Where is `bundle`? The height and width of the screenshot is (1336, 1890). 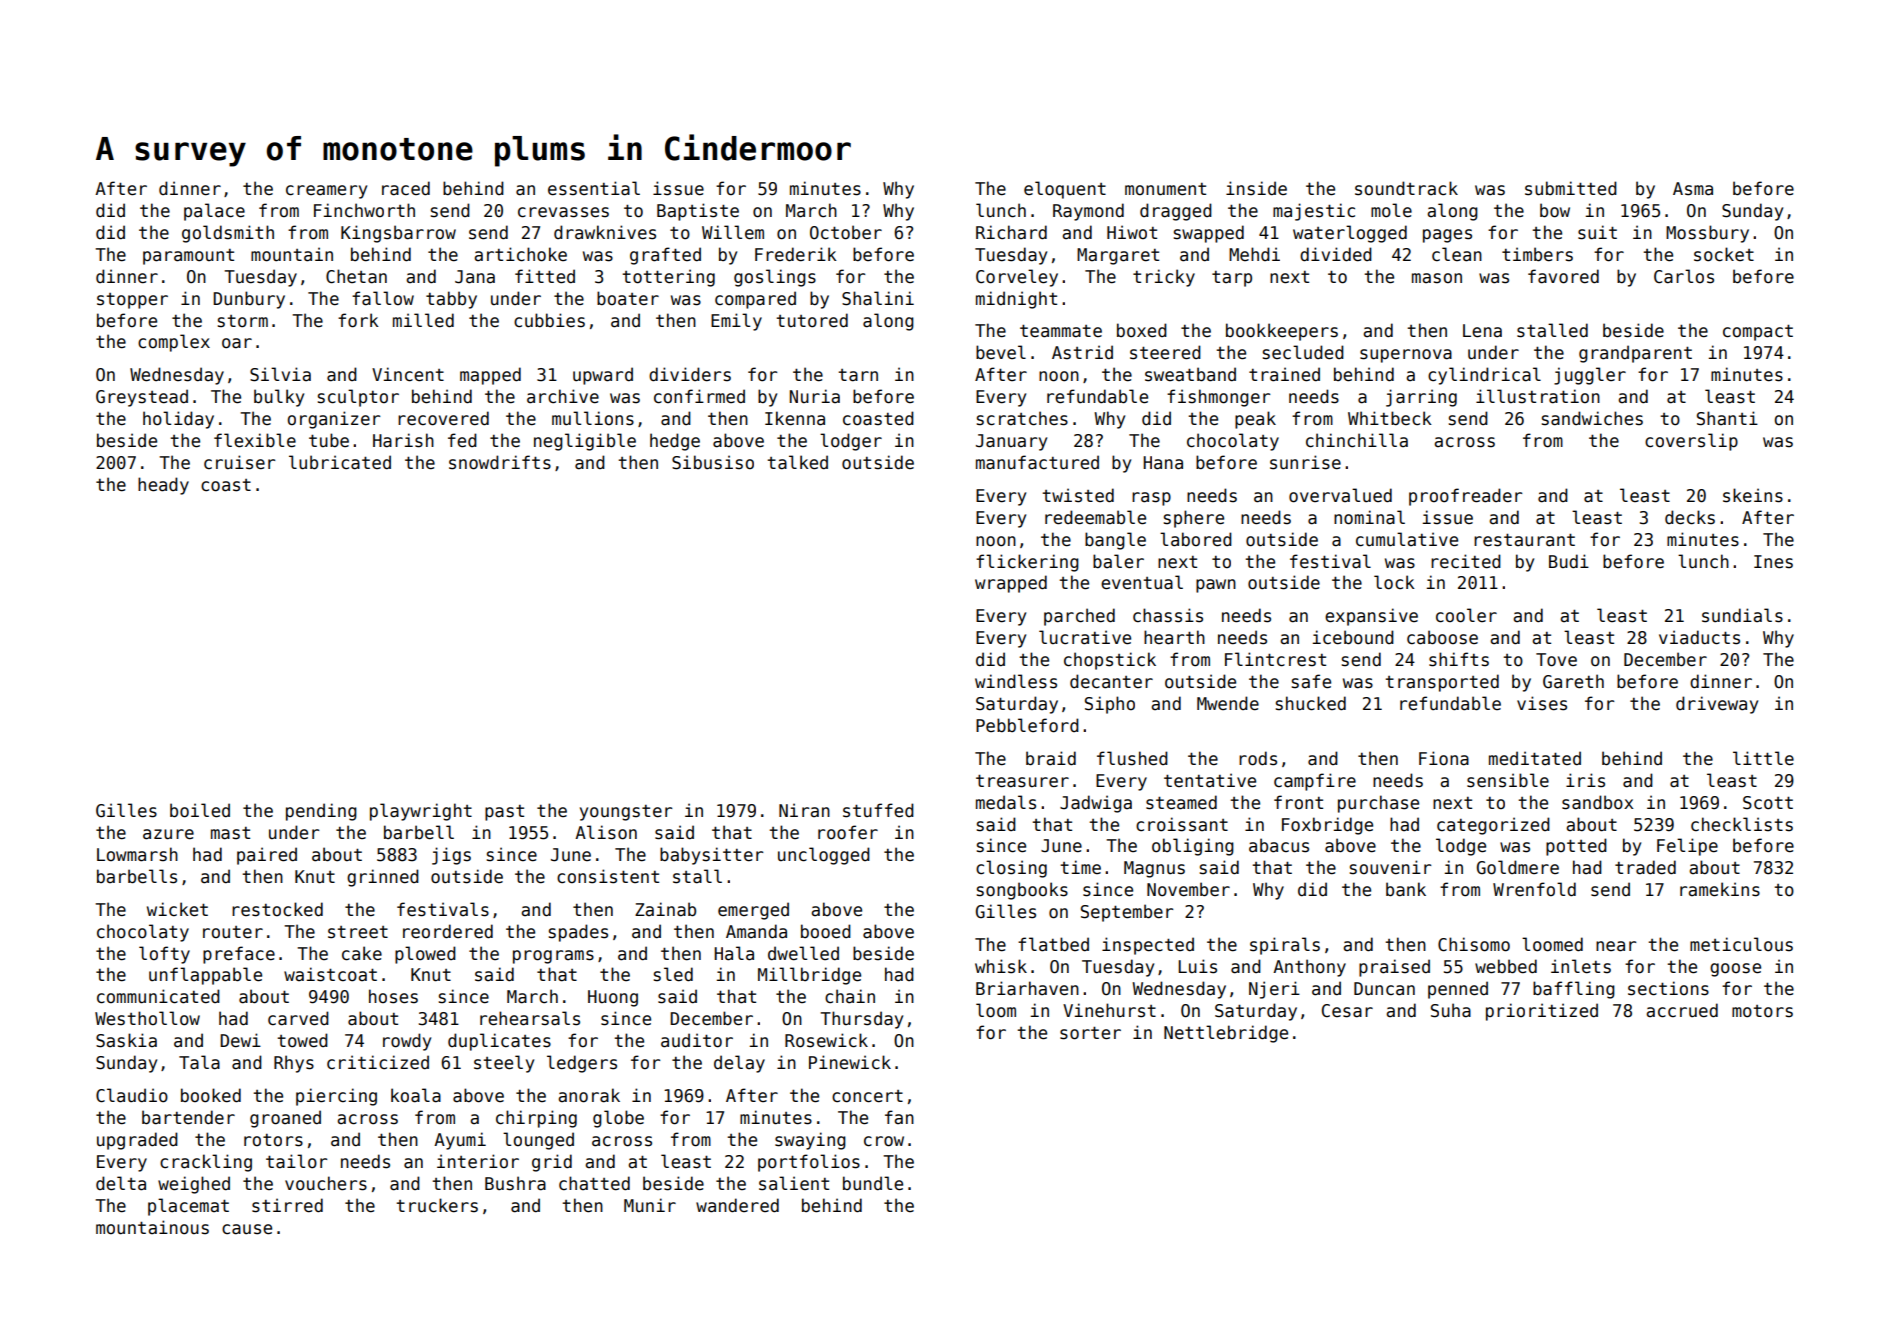 bundle is located at coordinates (873, 1183).
